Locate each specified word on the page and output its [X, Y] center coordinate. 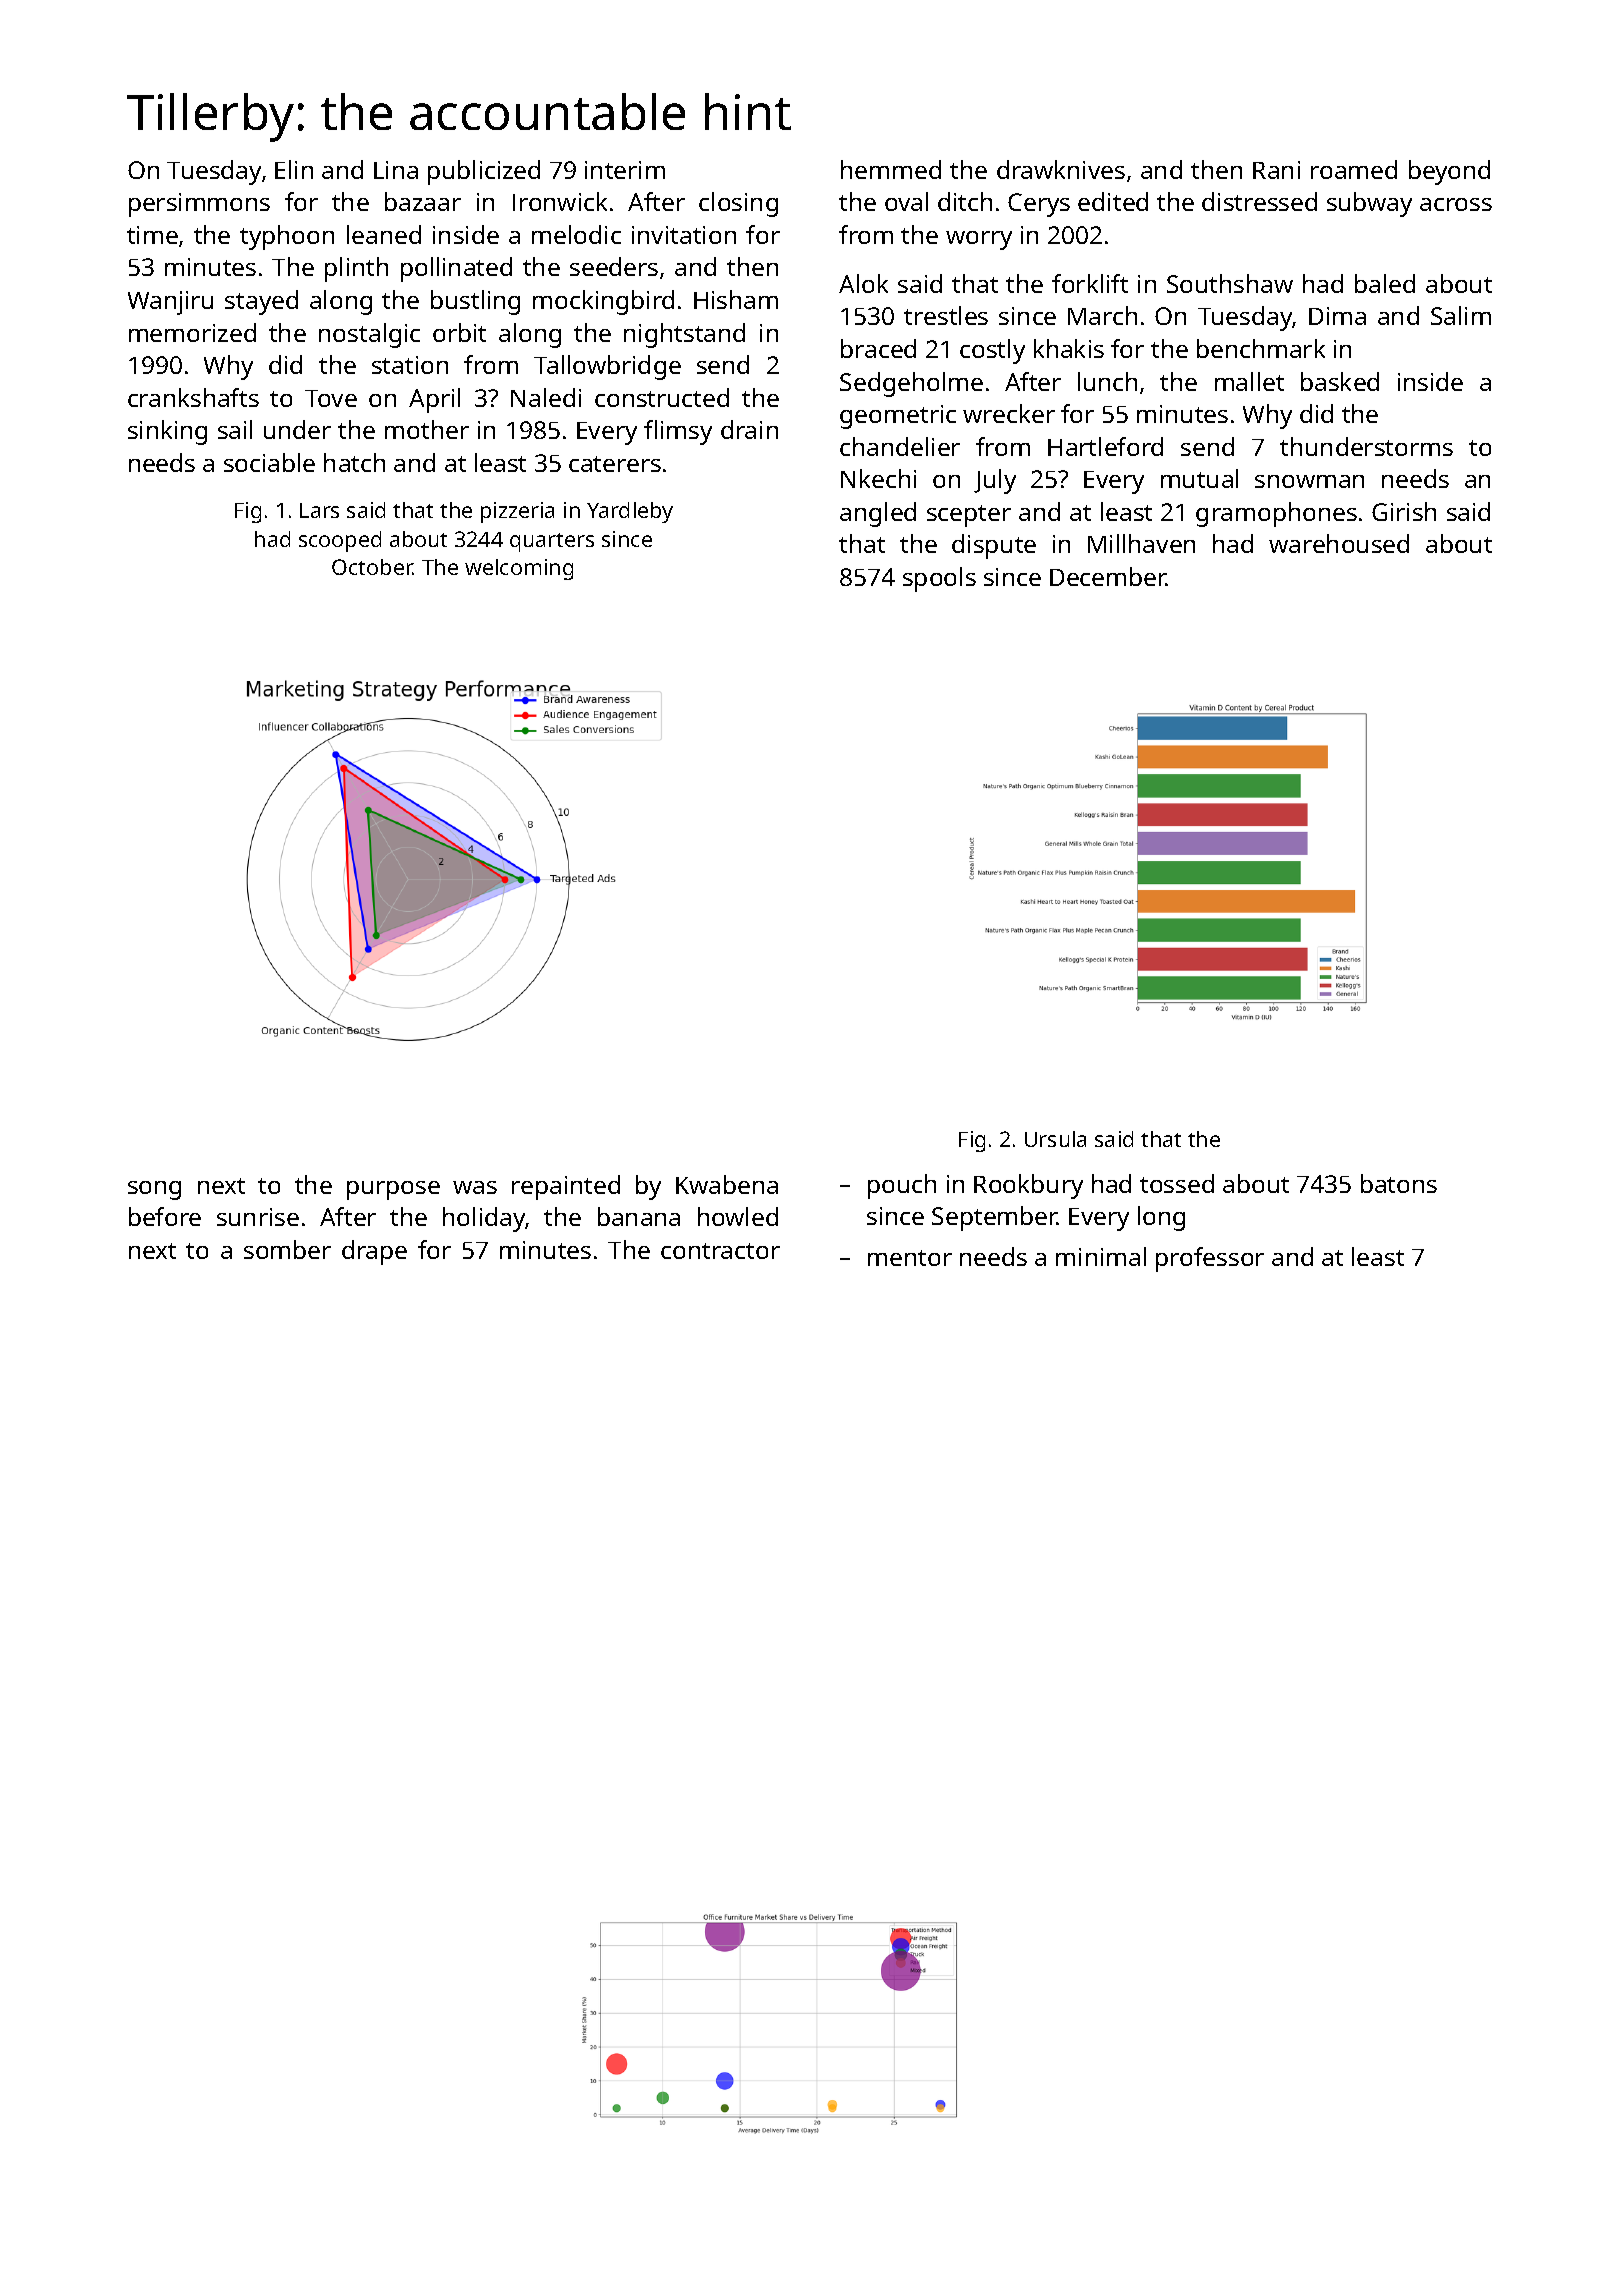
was [475, 1187]
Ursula [1055, 1139]
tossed [1177, 1183]
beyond [1449, 172]
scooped [340, 541]
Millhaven [1141, 543]
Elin [294, 169]
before [165, 1216]
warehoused [1339, 543]
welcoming [519, 569]
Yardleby [630, 512]
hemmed [891, 169]
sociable [269, 462]
